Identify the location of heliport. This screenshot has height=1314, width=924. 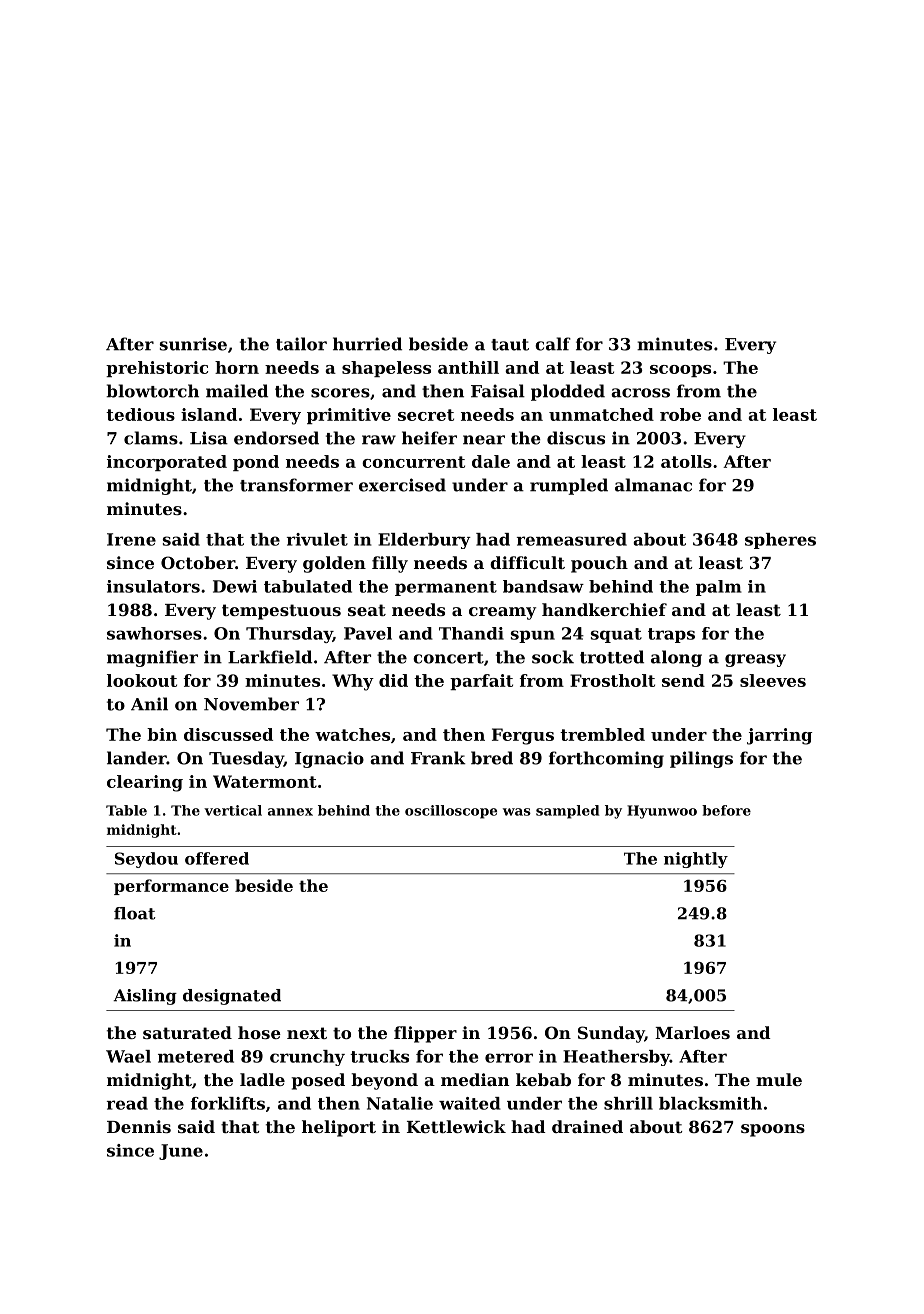
(339, 1128).
